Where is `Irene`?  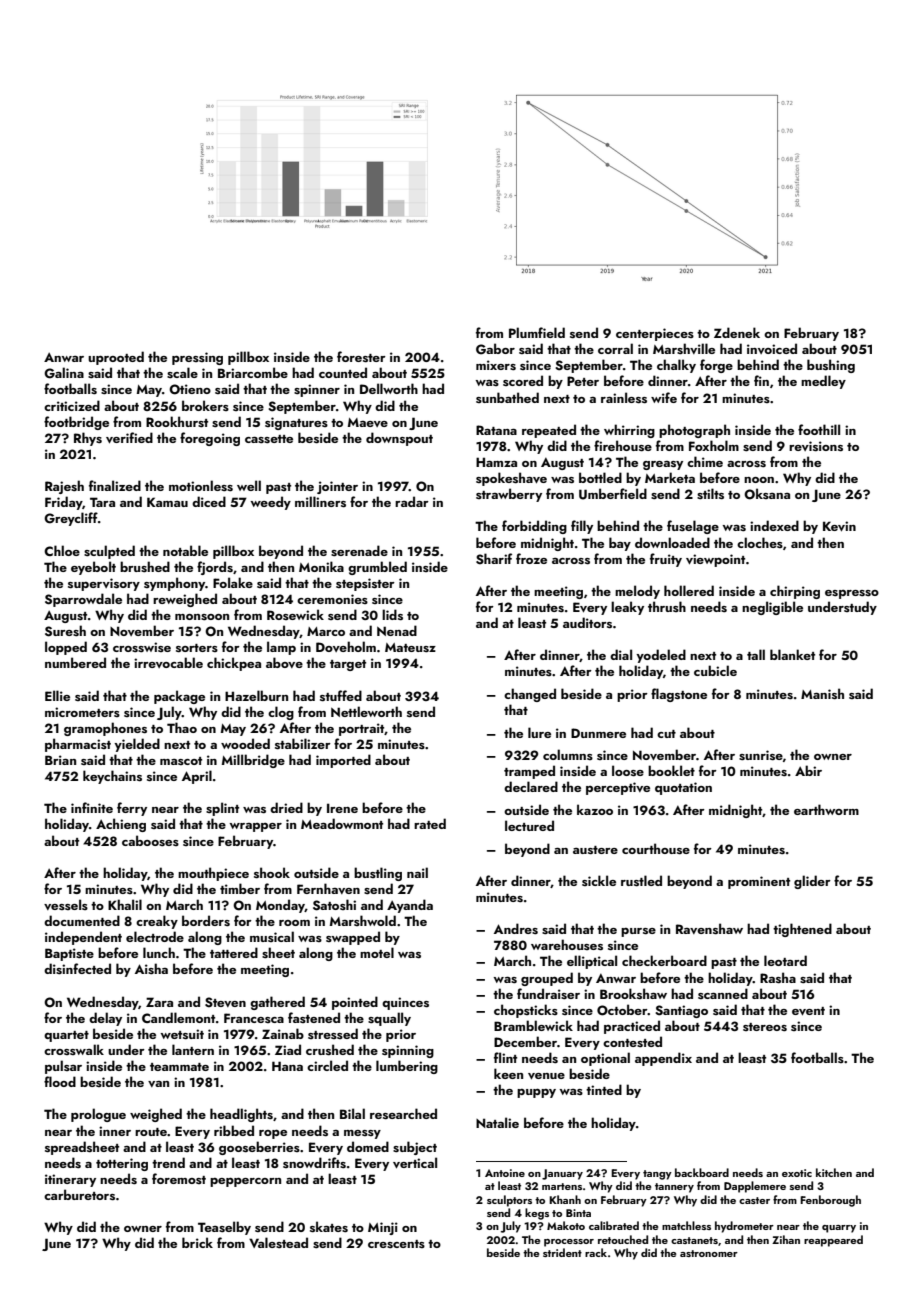
Irene is located at coordinates (342, 808).
